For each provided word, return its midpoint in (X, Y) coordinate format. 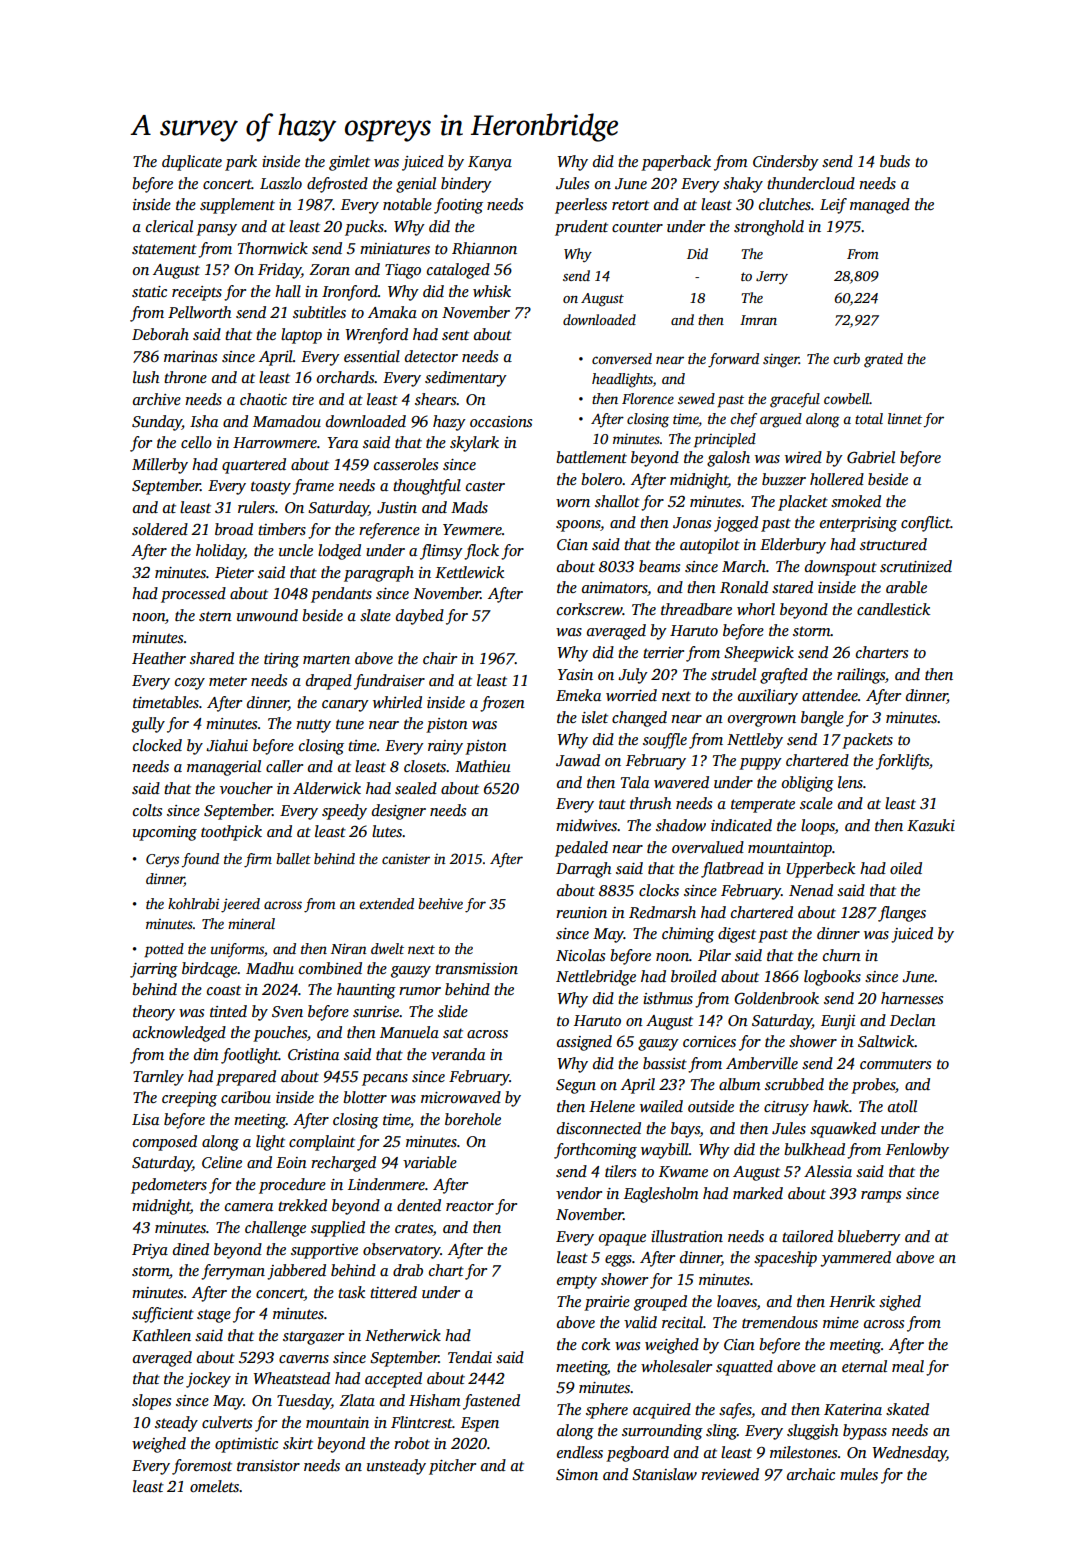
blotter (365, 1097)
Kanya (490, 163)
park (241, 163)
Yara (342, 442)
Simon (577, 1475)
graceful (795, 400)
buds (895, 161)
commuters (895, 1064)
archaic (811, 1474)
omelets (214, 1486)
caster (485, 486)
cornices (709, 1042)
